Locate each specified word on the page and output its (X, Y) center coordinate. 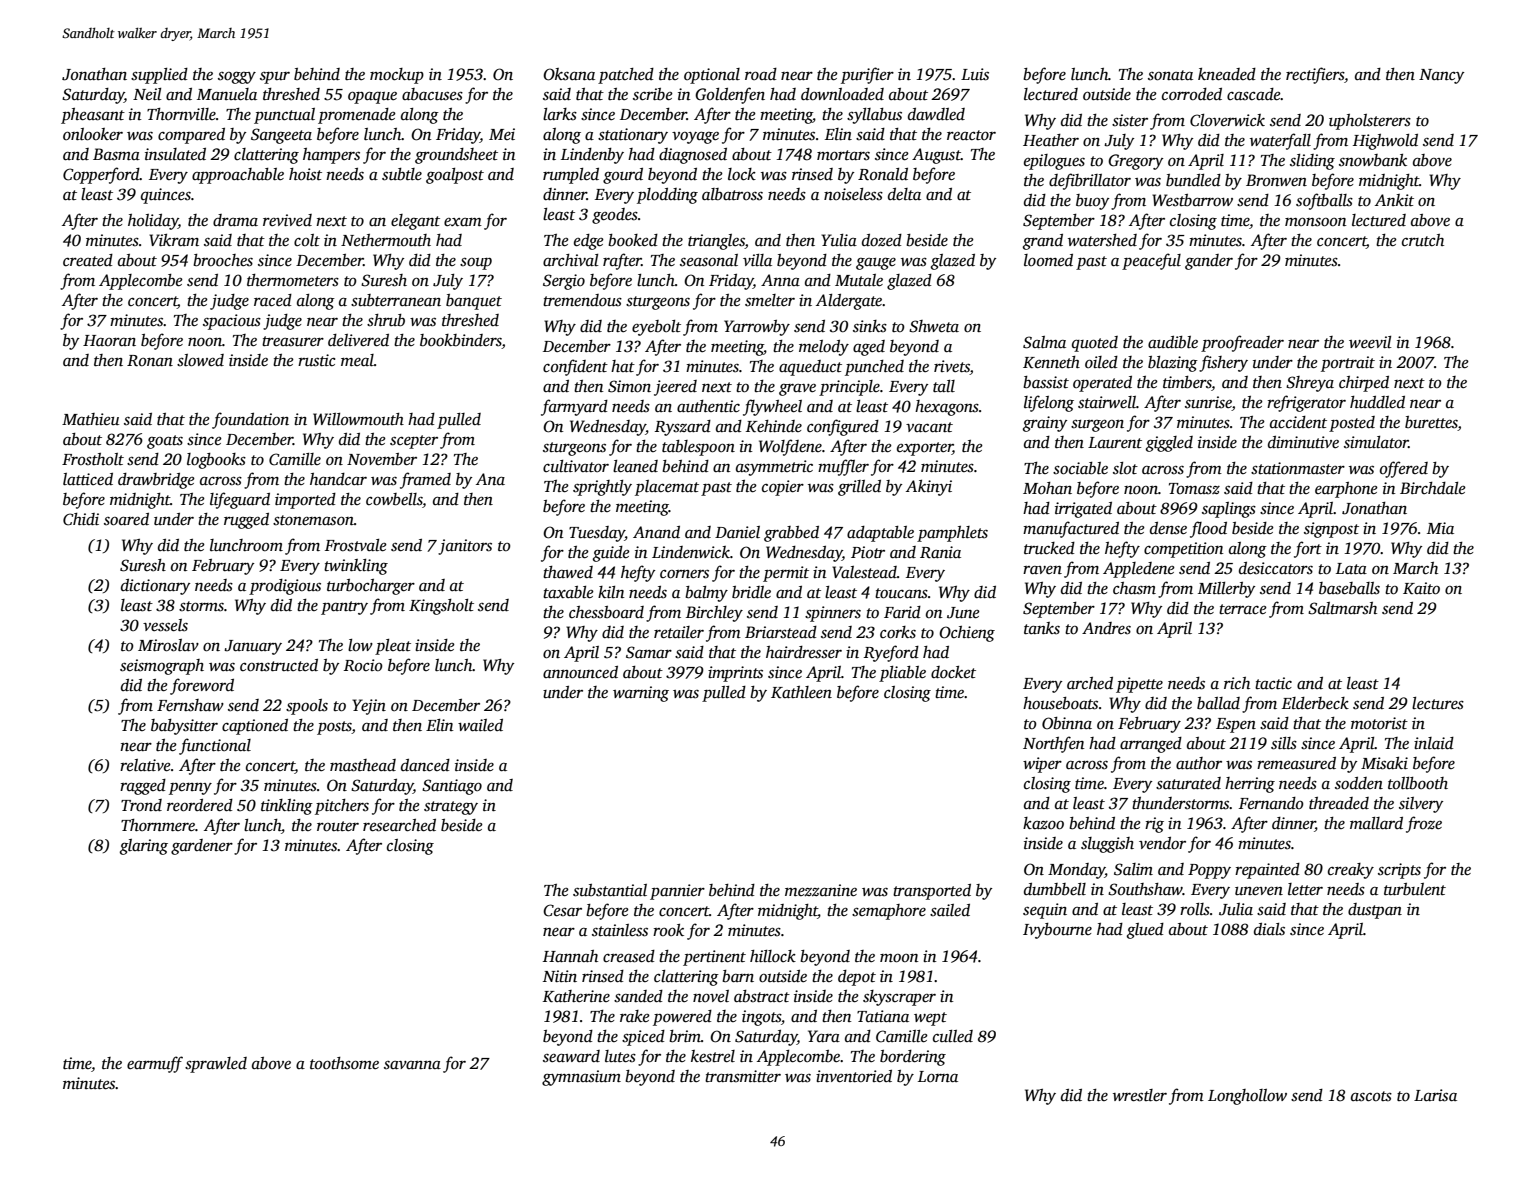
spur (275, 78)
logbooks (216, 461)
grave (797, 390)
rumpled (571, 176)
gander (1209, 262)
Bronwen (1276, 180)
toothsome (344, 1063)
